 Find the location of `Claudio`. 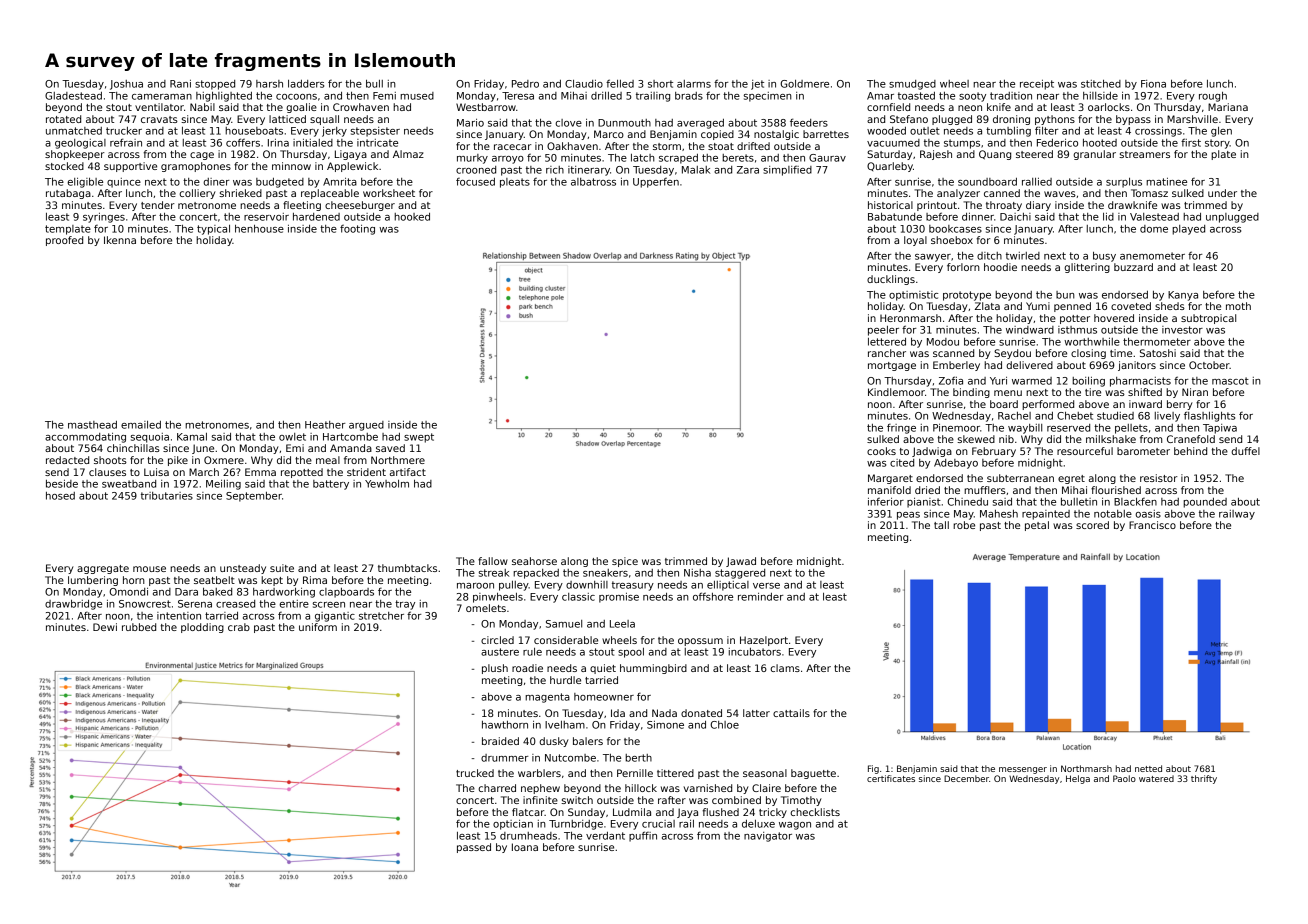

Claudio is located at coordinates (584, 84).
